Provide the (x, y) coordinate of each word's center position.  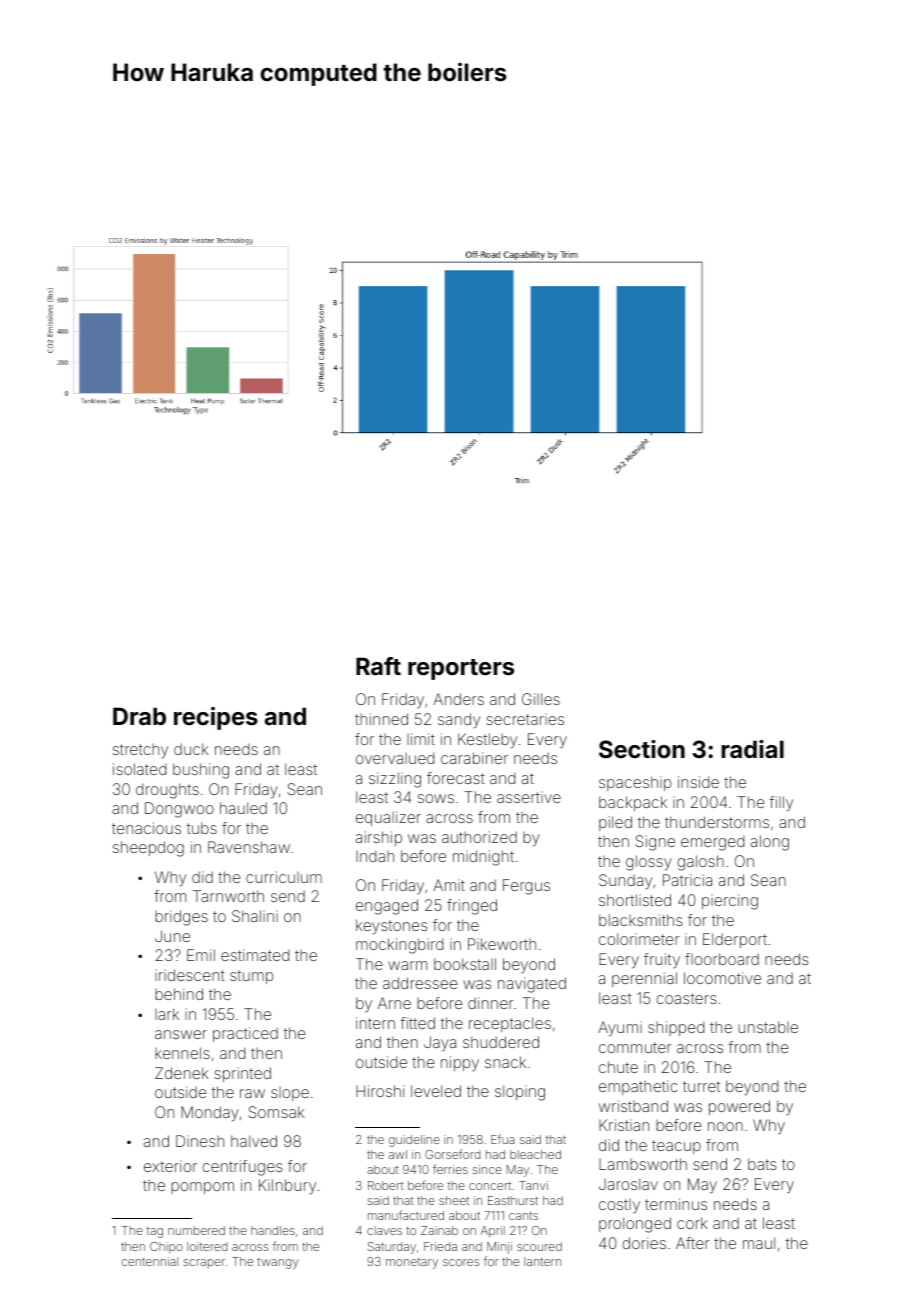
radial (752, 749)
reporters (461, 669)
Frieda (440, 1246)
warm (407, 965)
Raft (378, 666)
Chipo (166, 1247)
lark (167, 1014)
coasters (686, 998)
